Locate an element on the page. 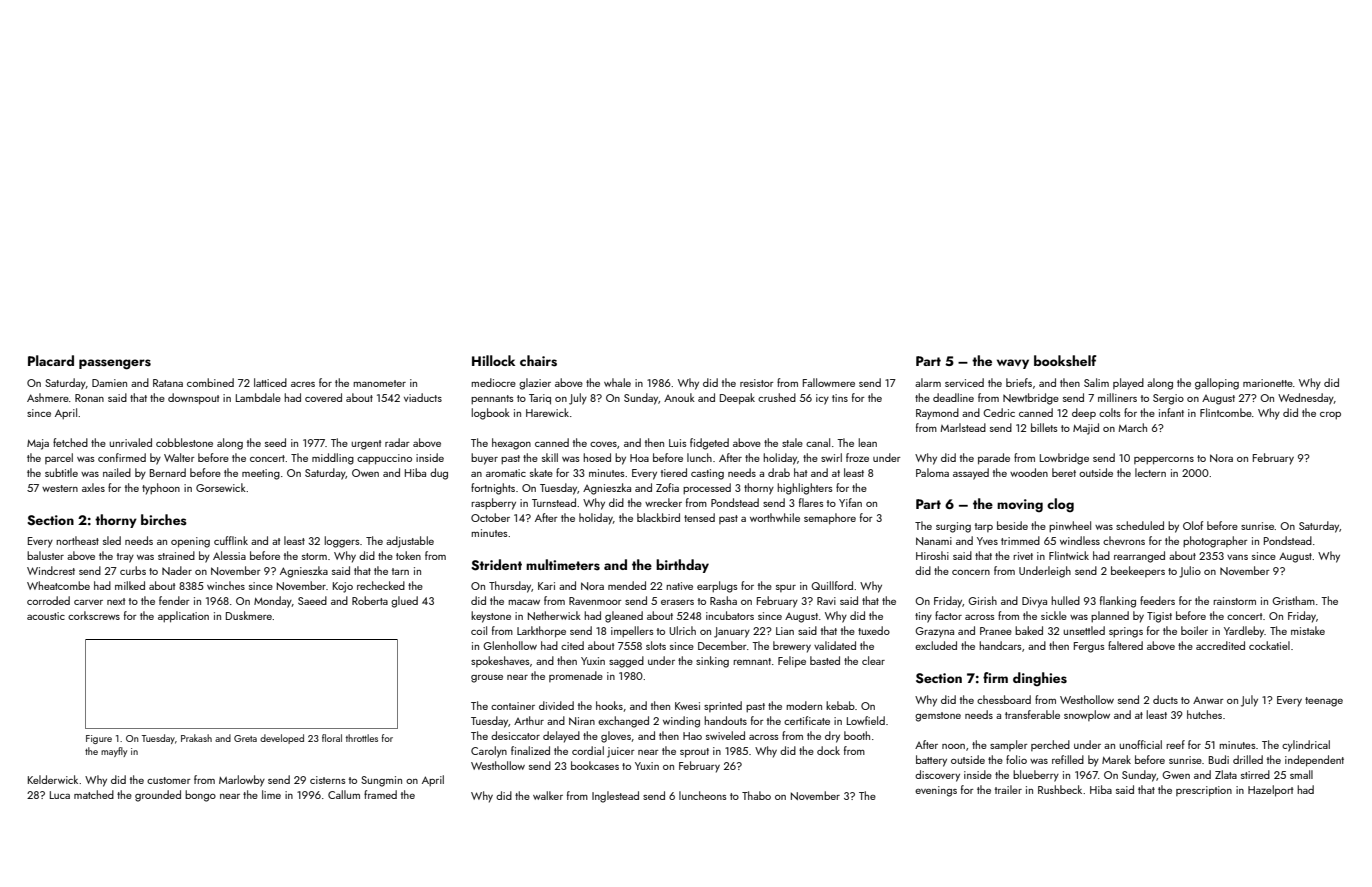 Image resolution: width=1372 pixels, height=887 pixels. latticed is located at coordinates (270, 382).
